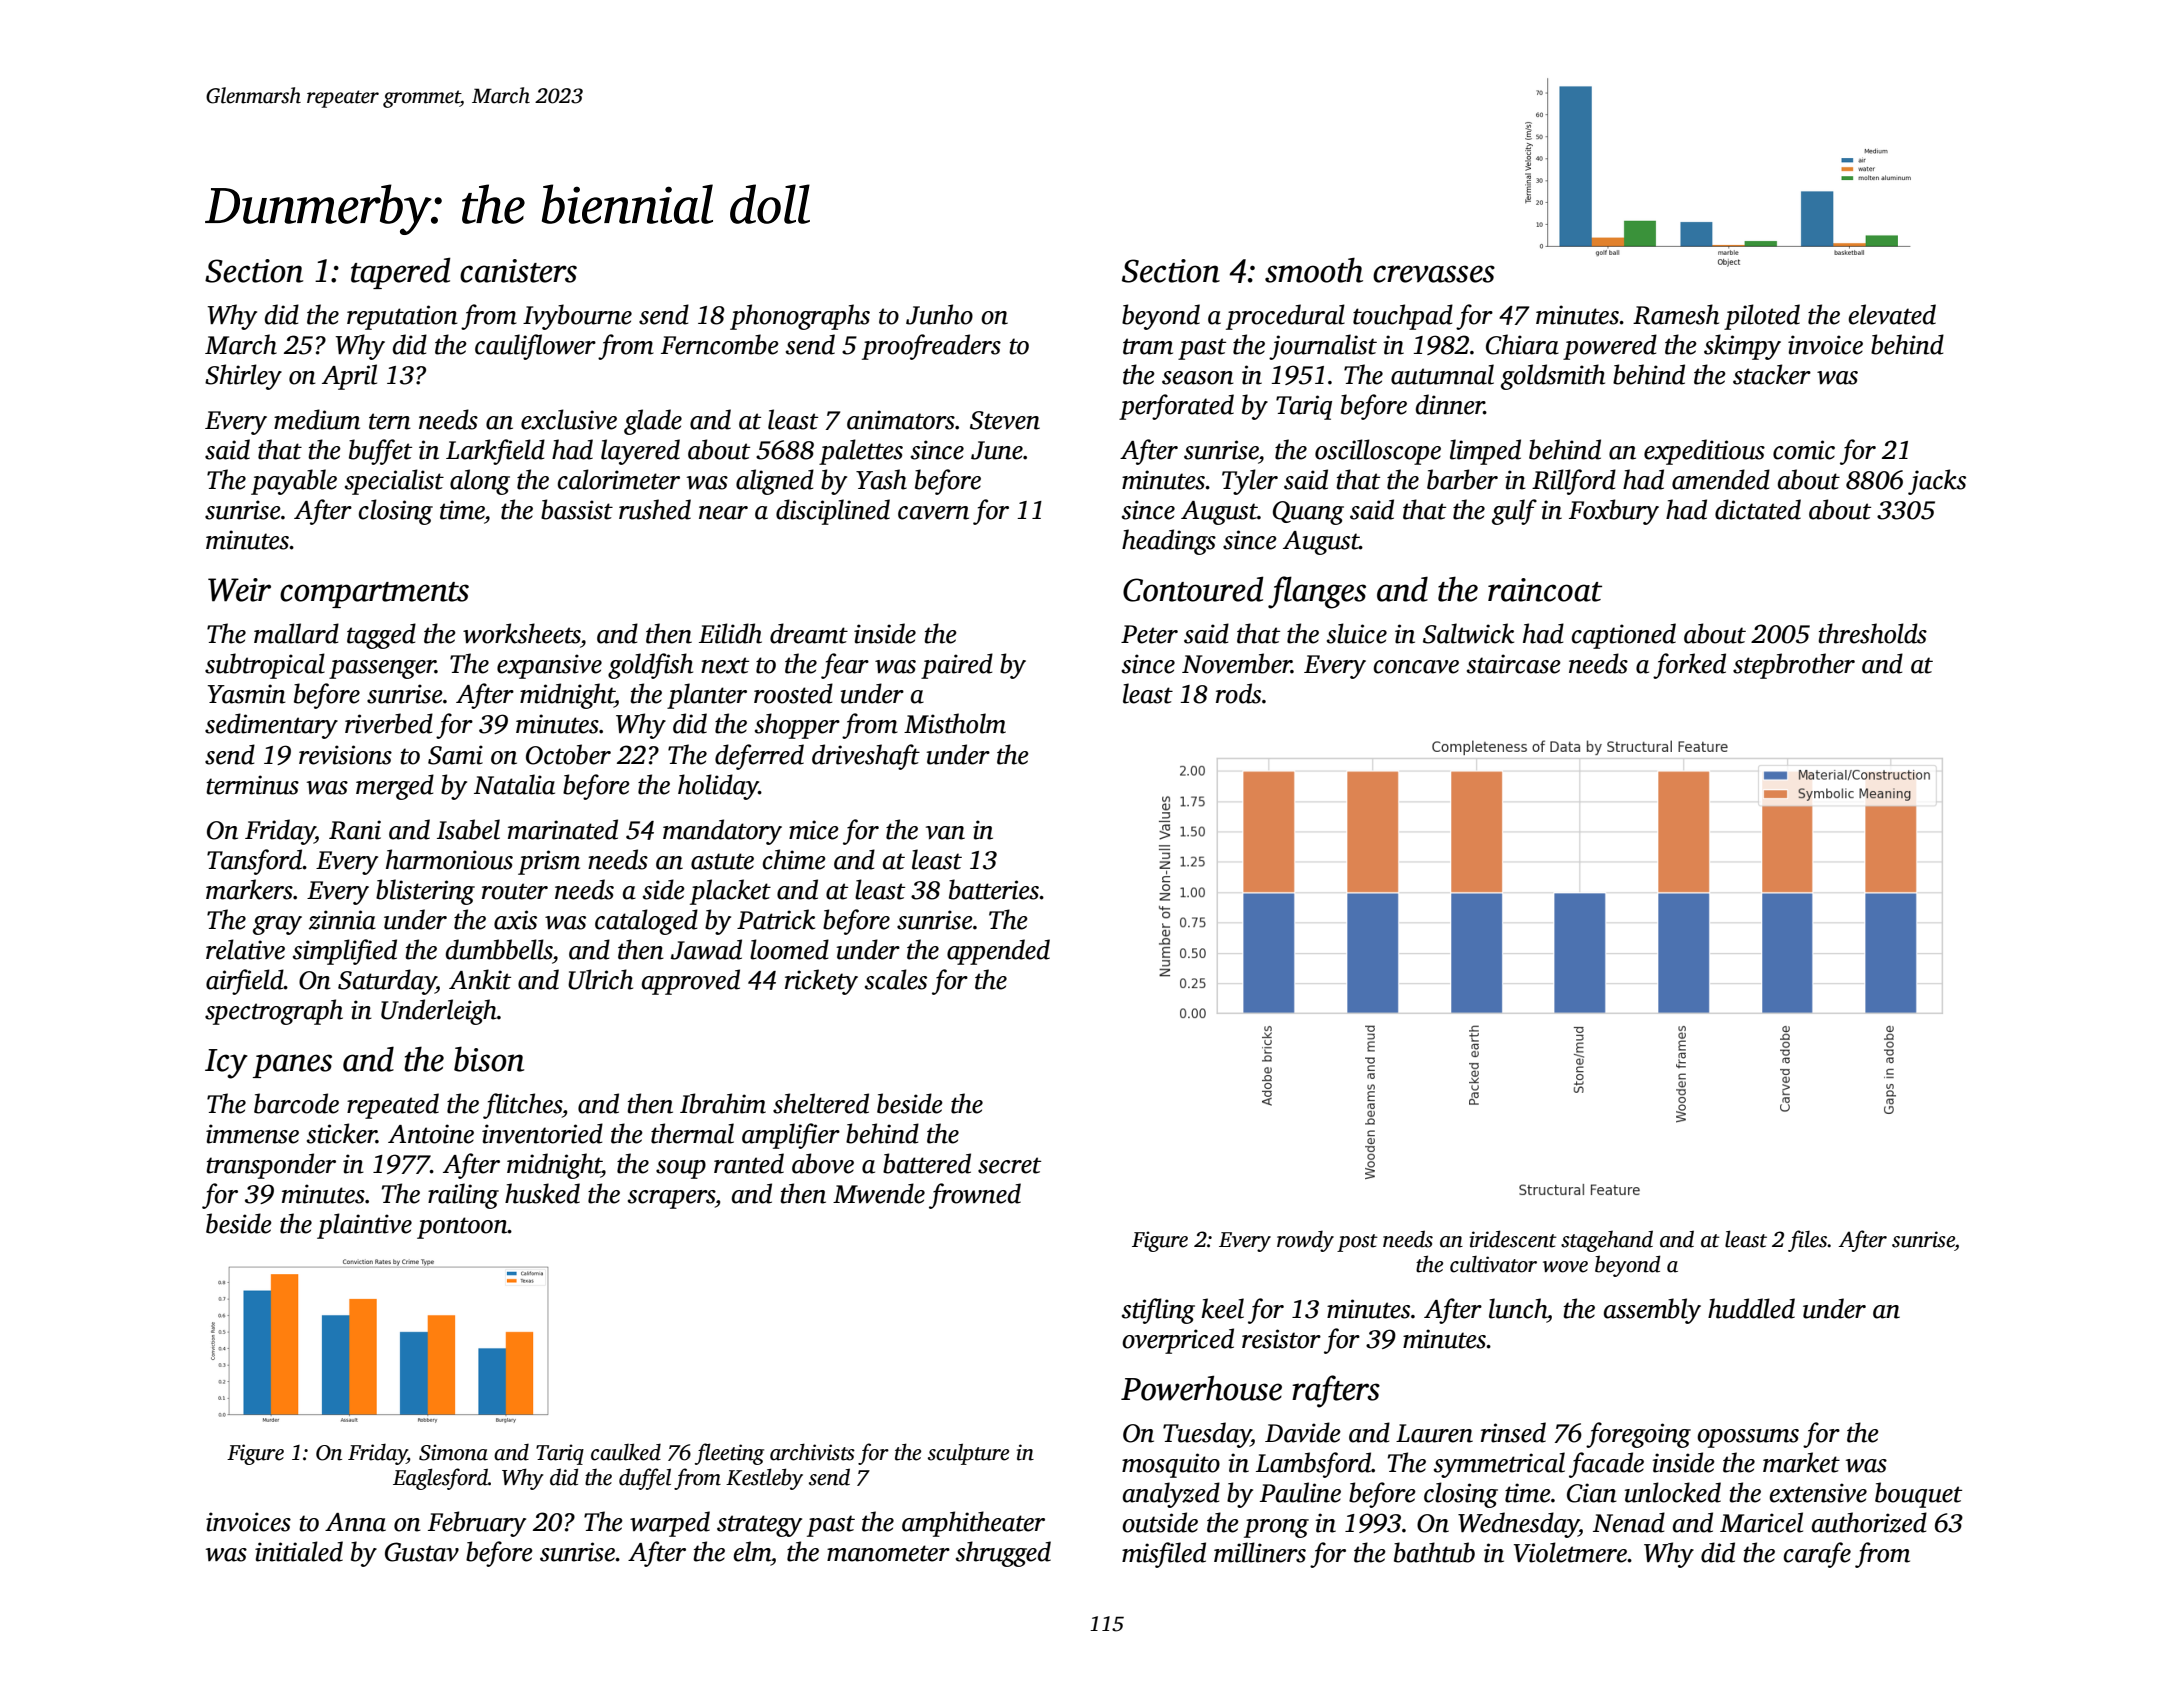 The height and width of the screenshot is (1683, 2178). I want to click on secret, so click(1009, 1165).
